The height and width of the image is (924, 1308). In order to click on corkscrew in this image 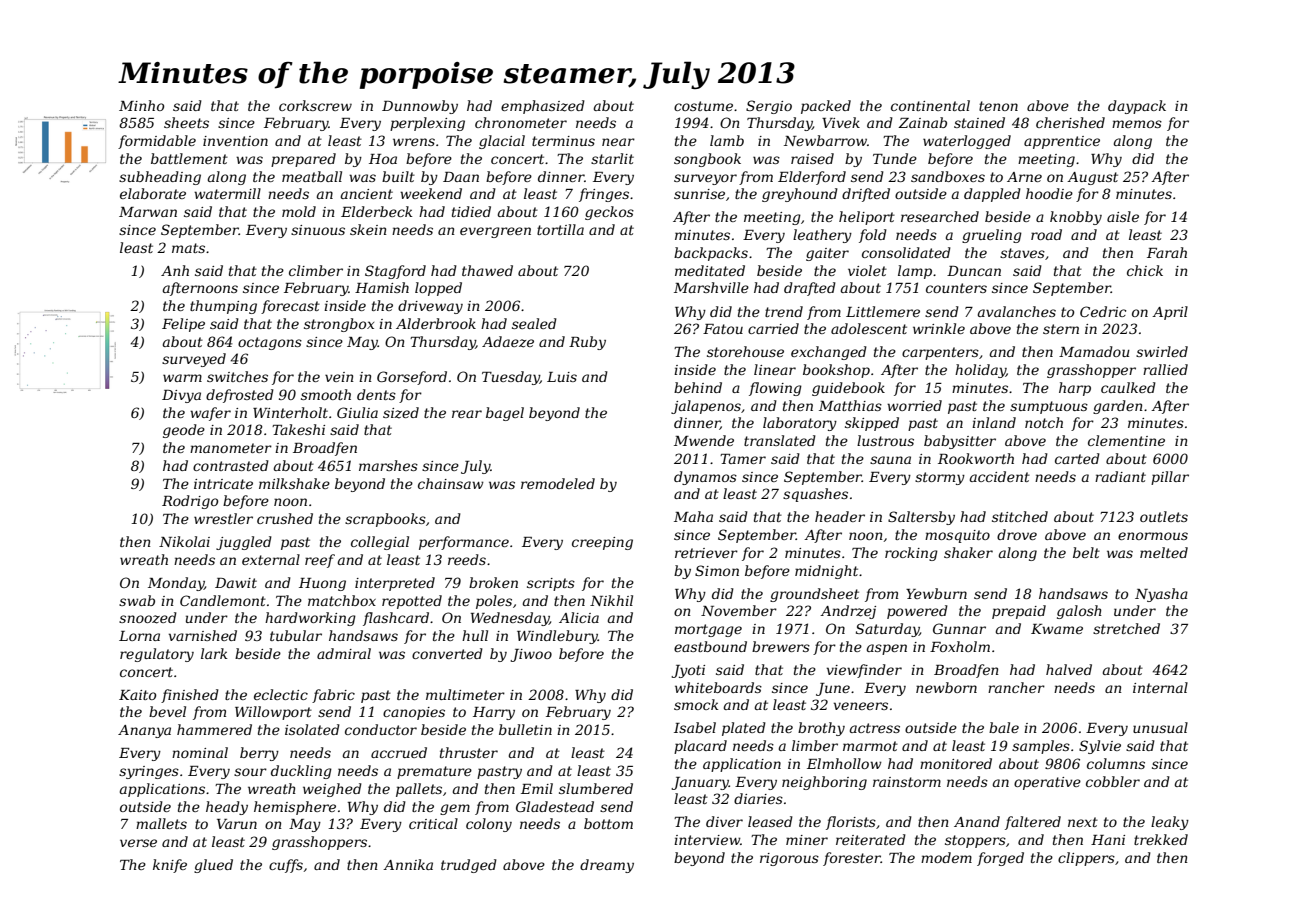, I will do `click(315, 105)`.
